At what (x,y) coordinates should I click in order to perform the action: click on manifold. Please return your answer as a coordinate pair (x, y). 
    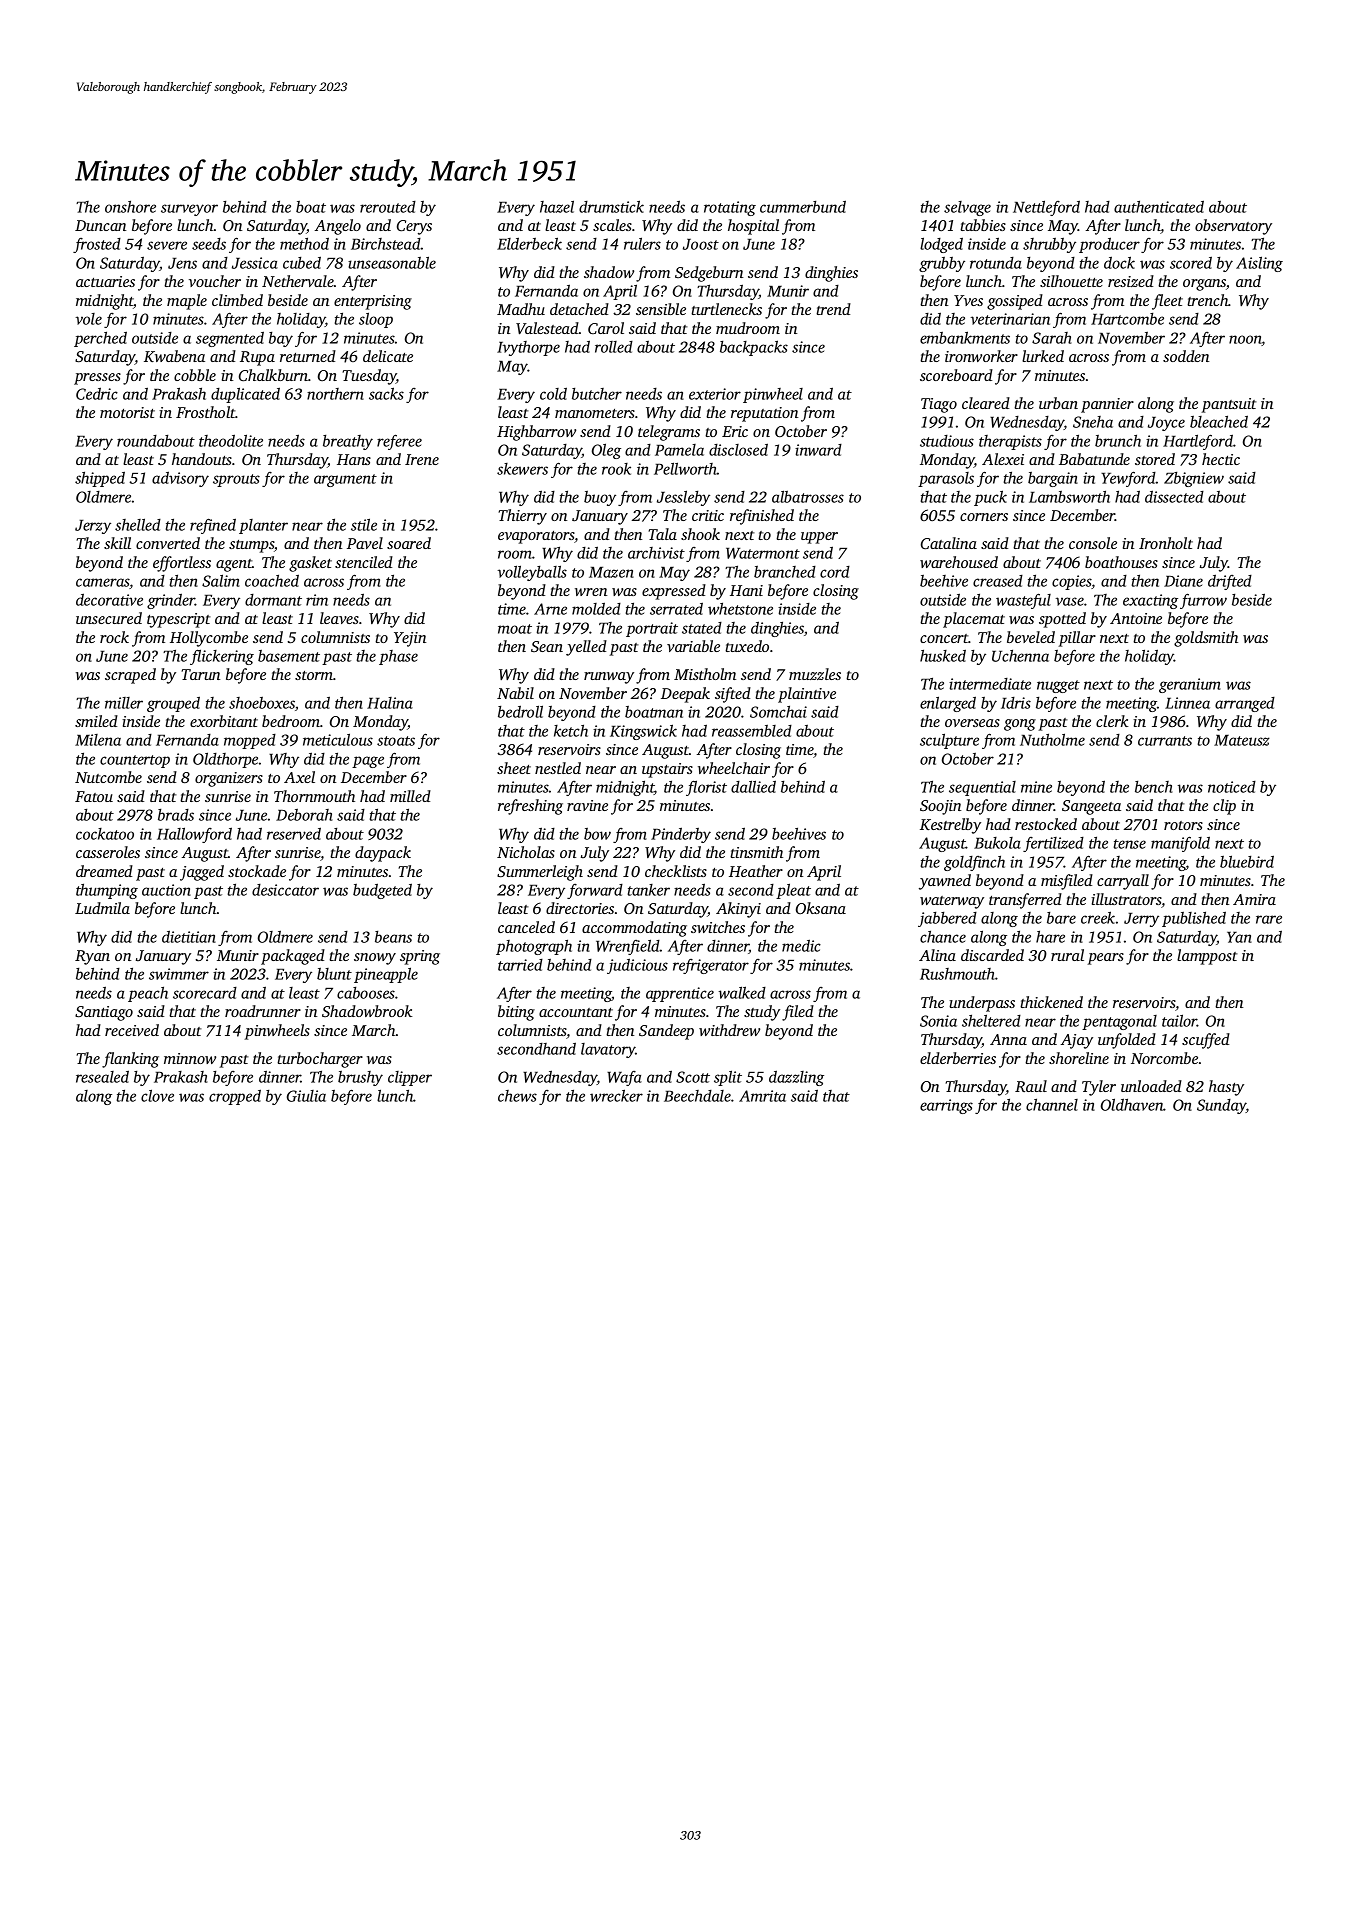
    Looking at the image, I should click on (1180, 844).
